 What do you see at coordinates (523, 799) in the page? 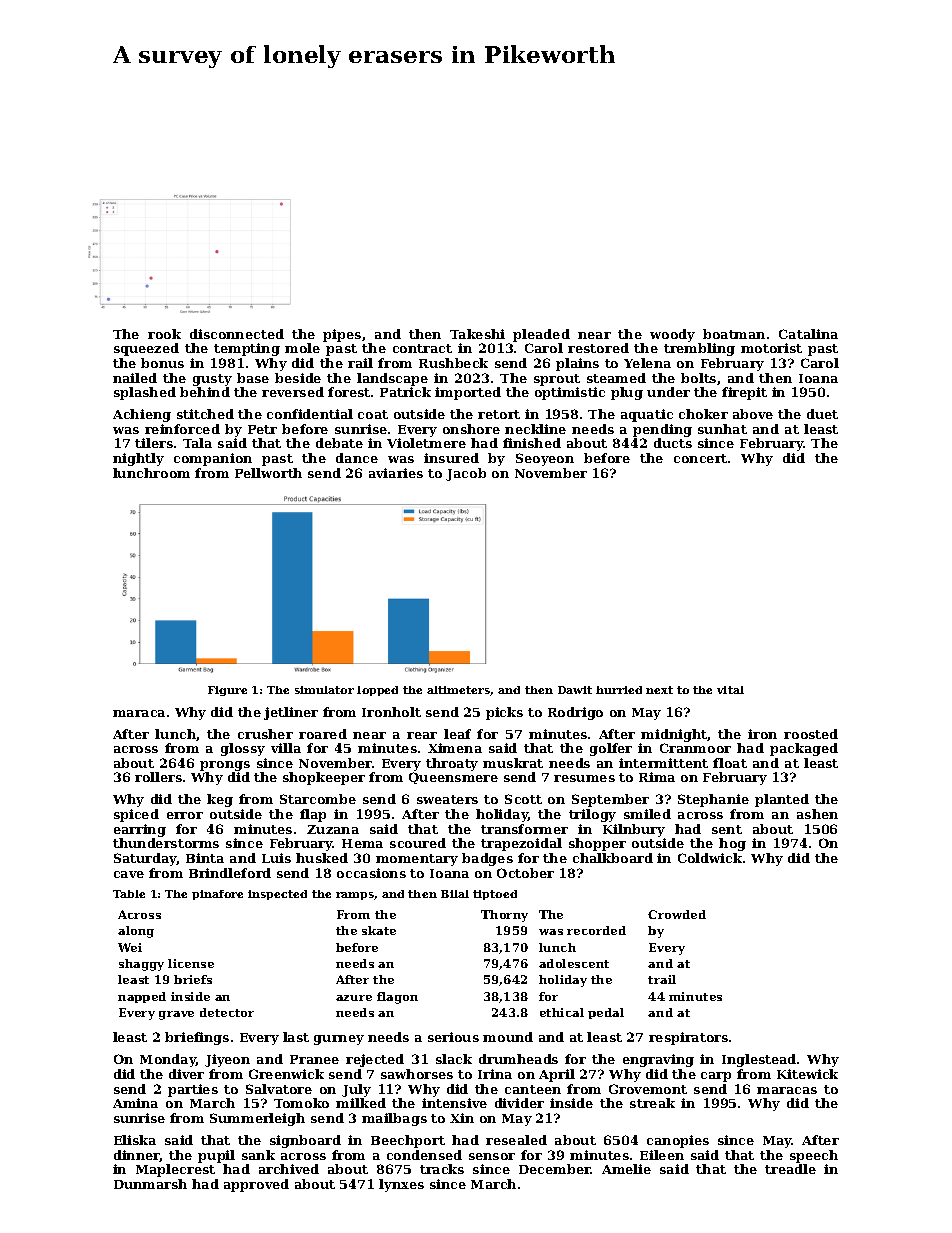
I see `Scott` at bounding box center [523, 799].
